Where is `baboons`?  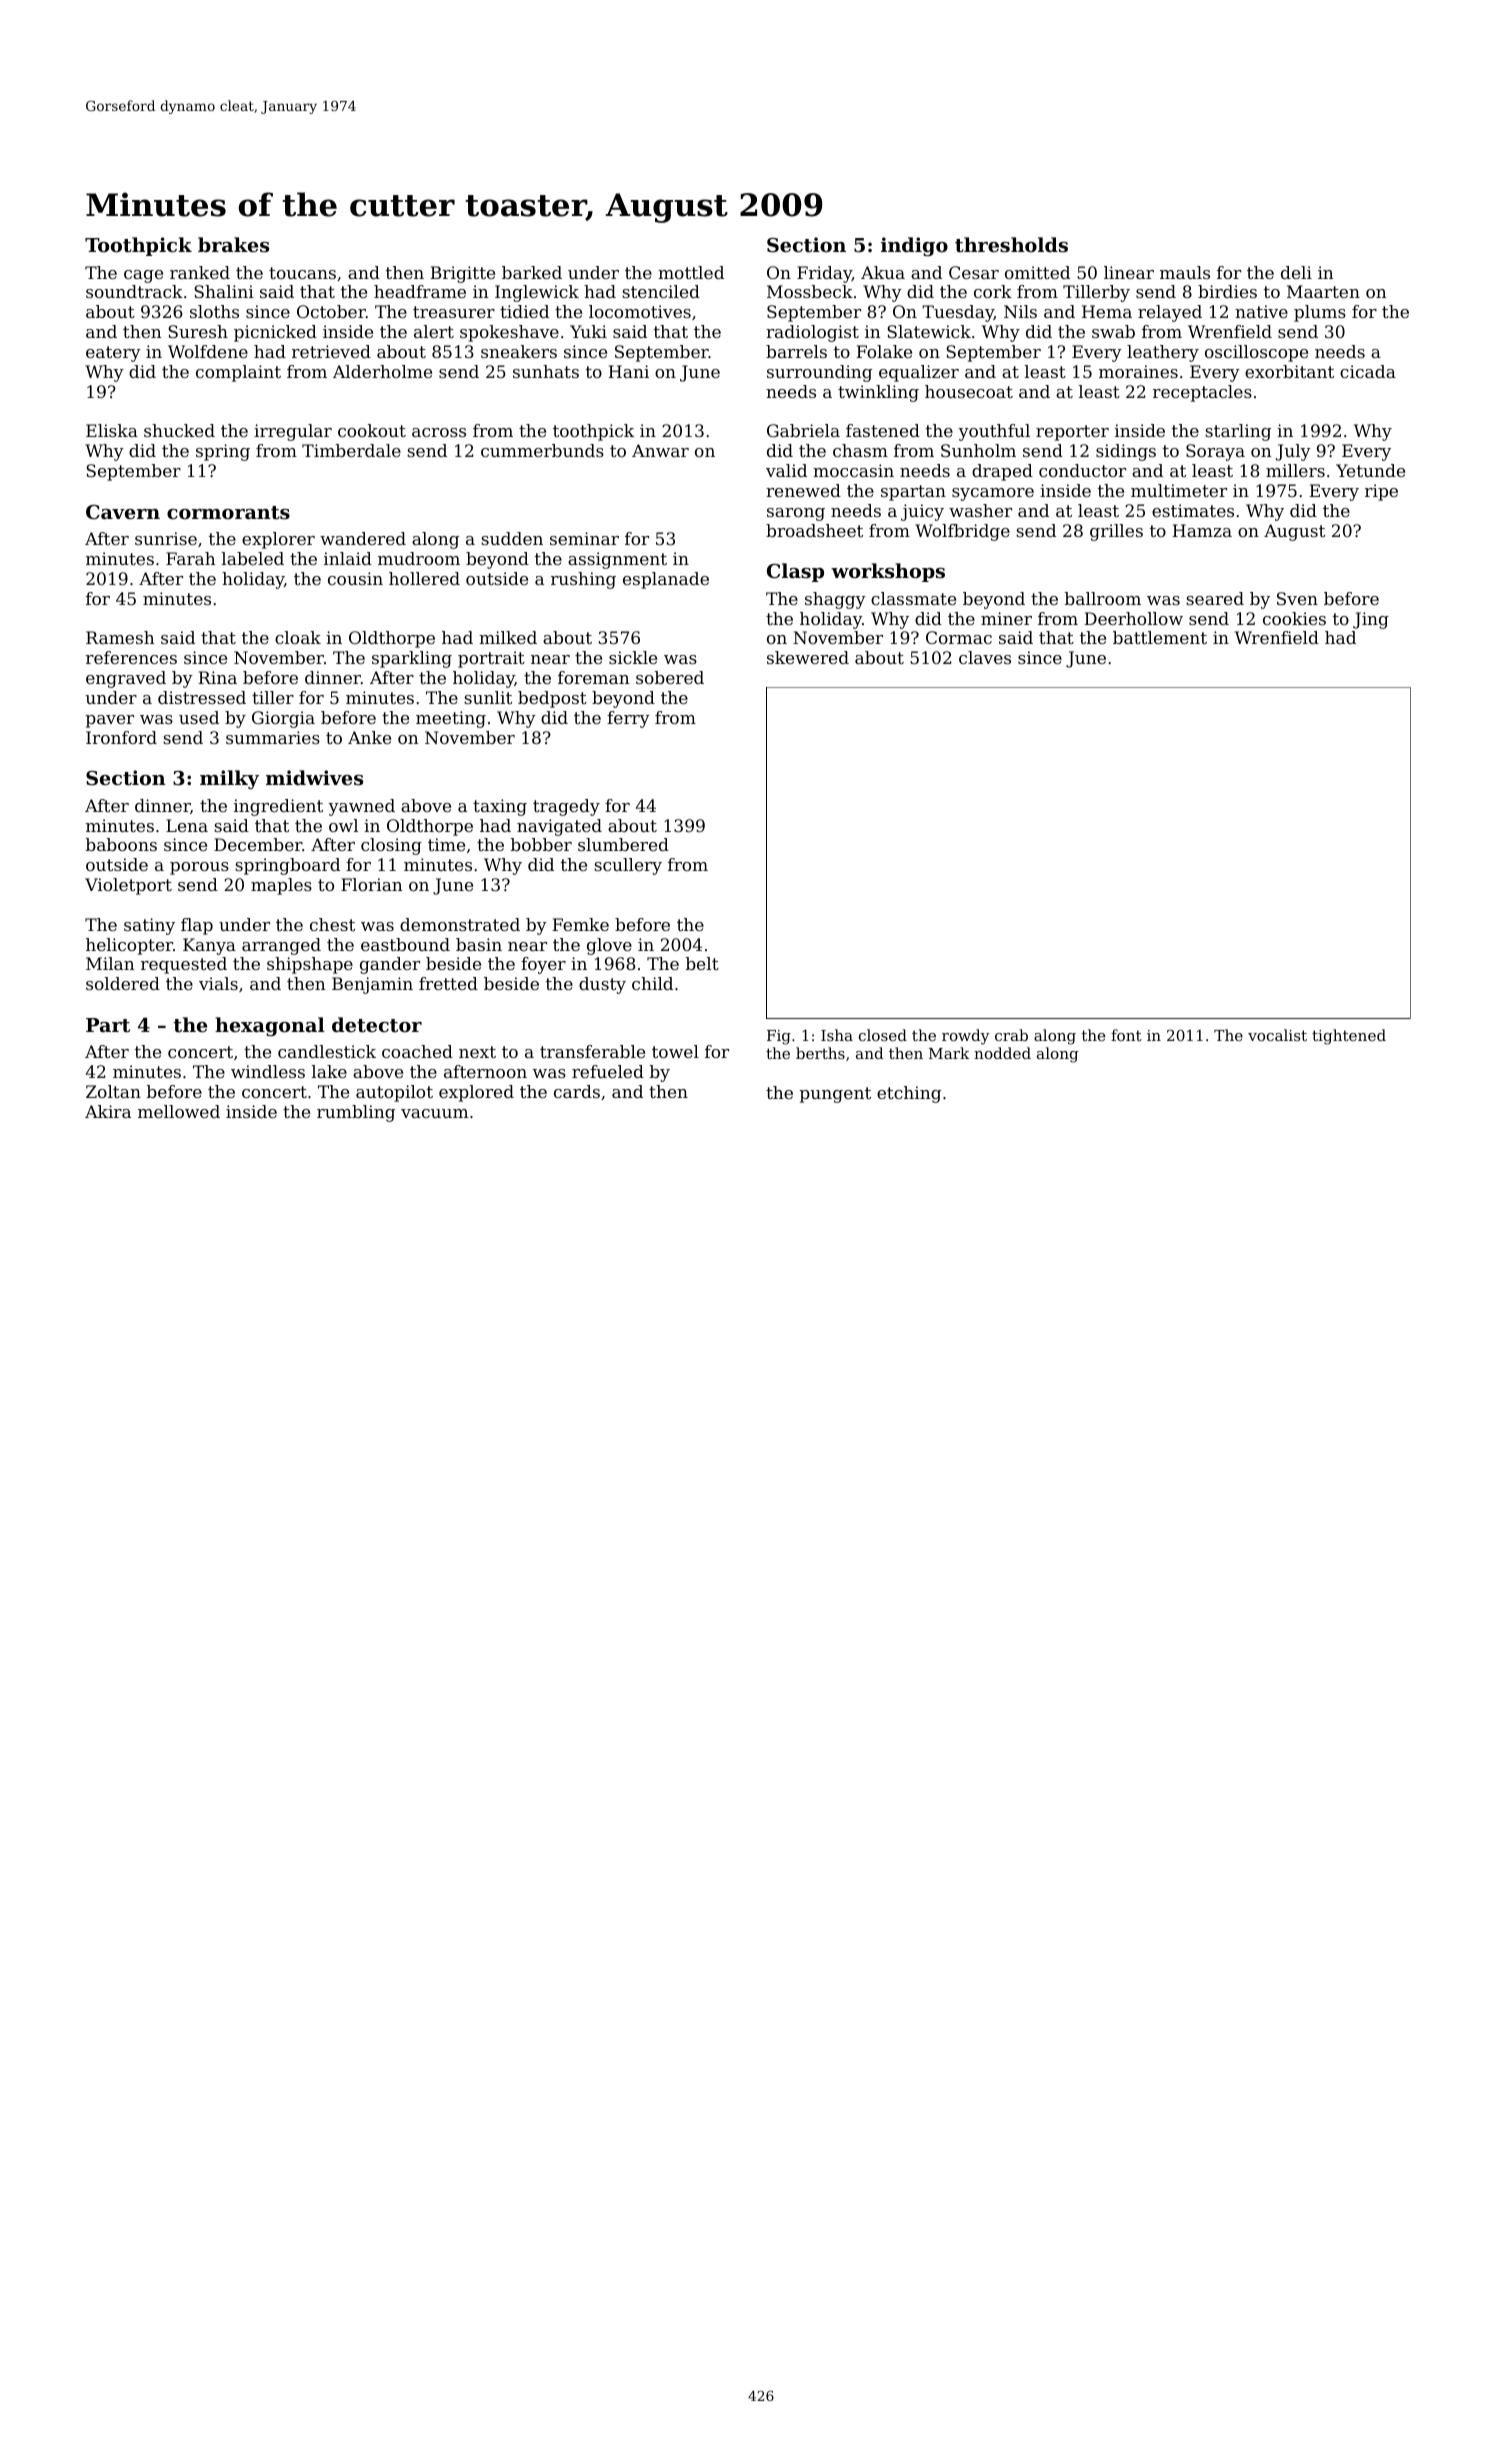
baboons is located at coordinates (121, 844).
